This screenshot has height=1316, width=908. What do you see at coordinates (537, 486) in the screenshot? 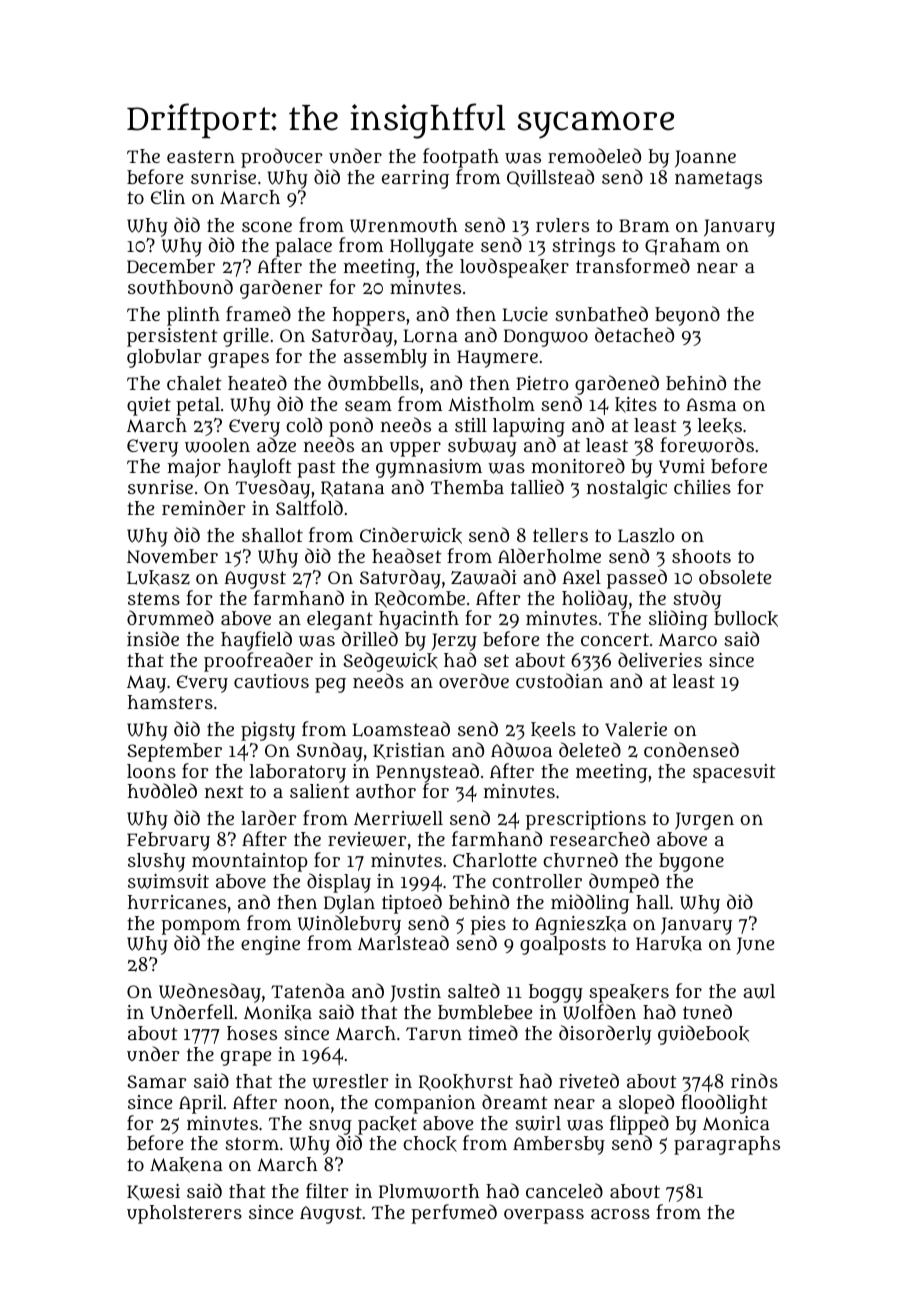
I see `tallied` at bounding box center [537, 486].
